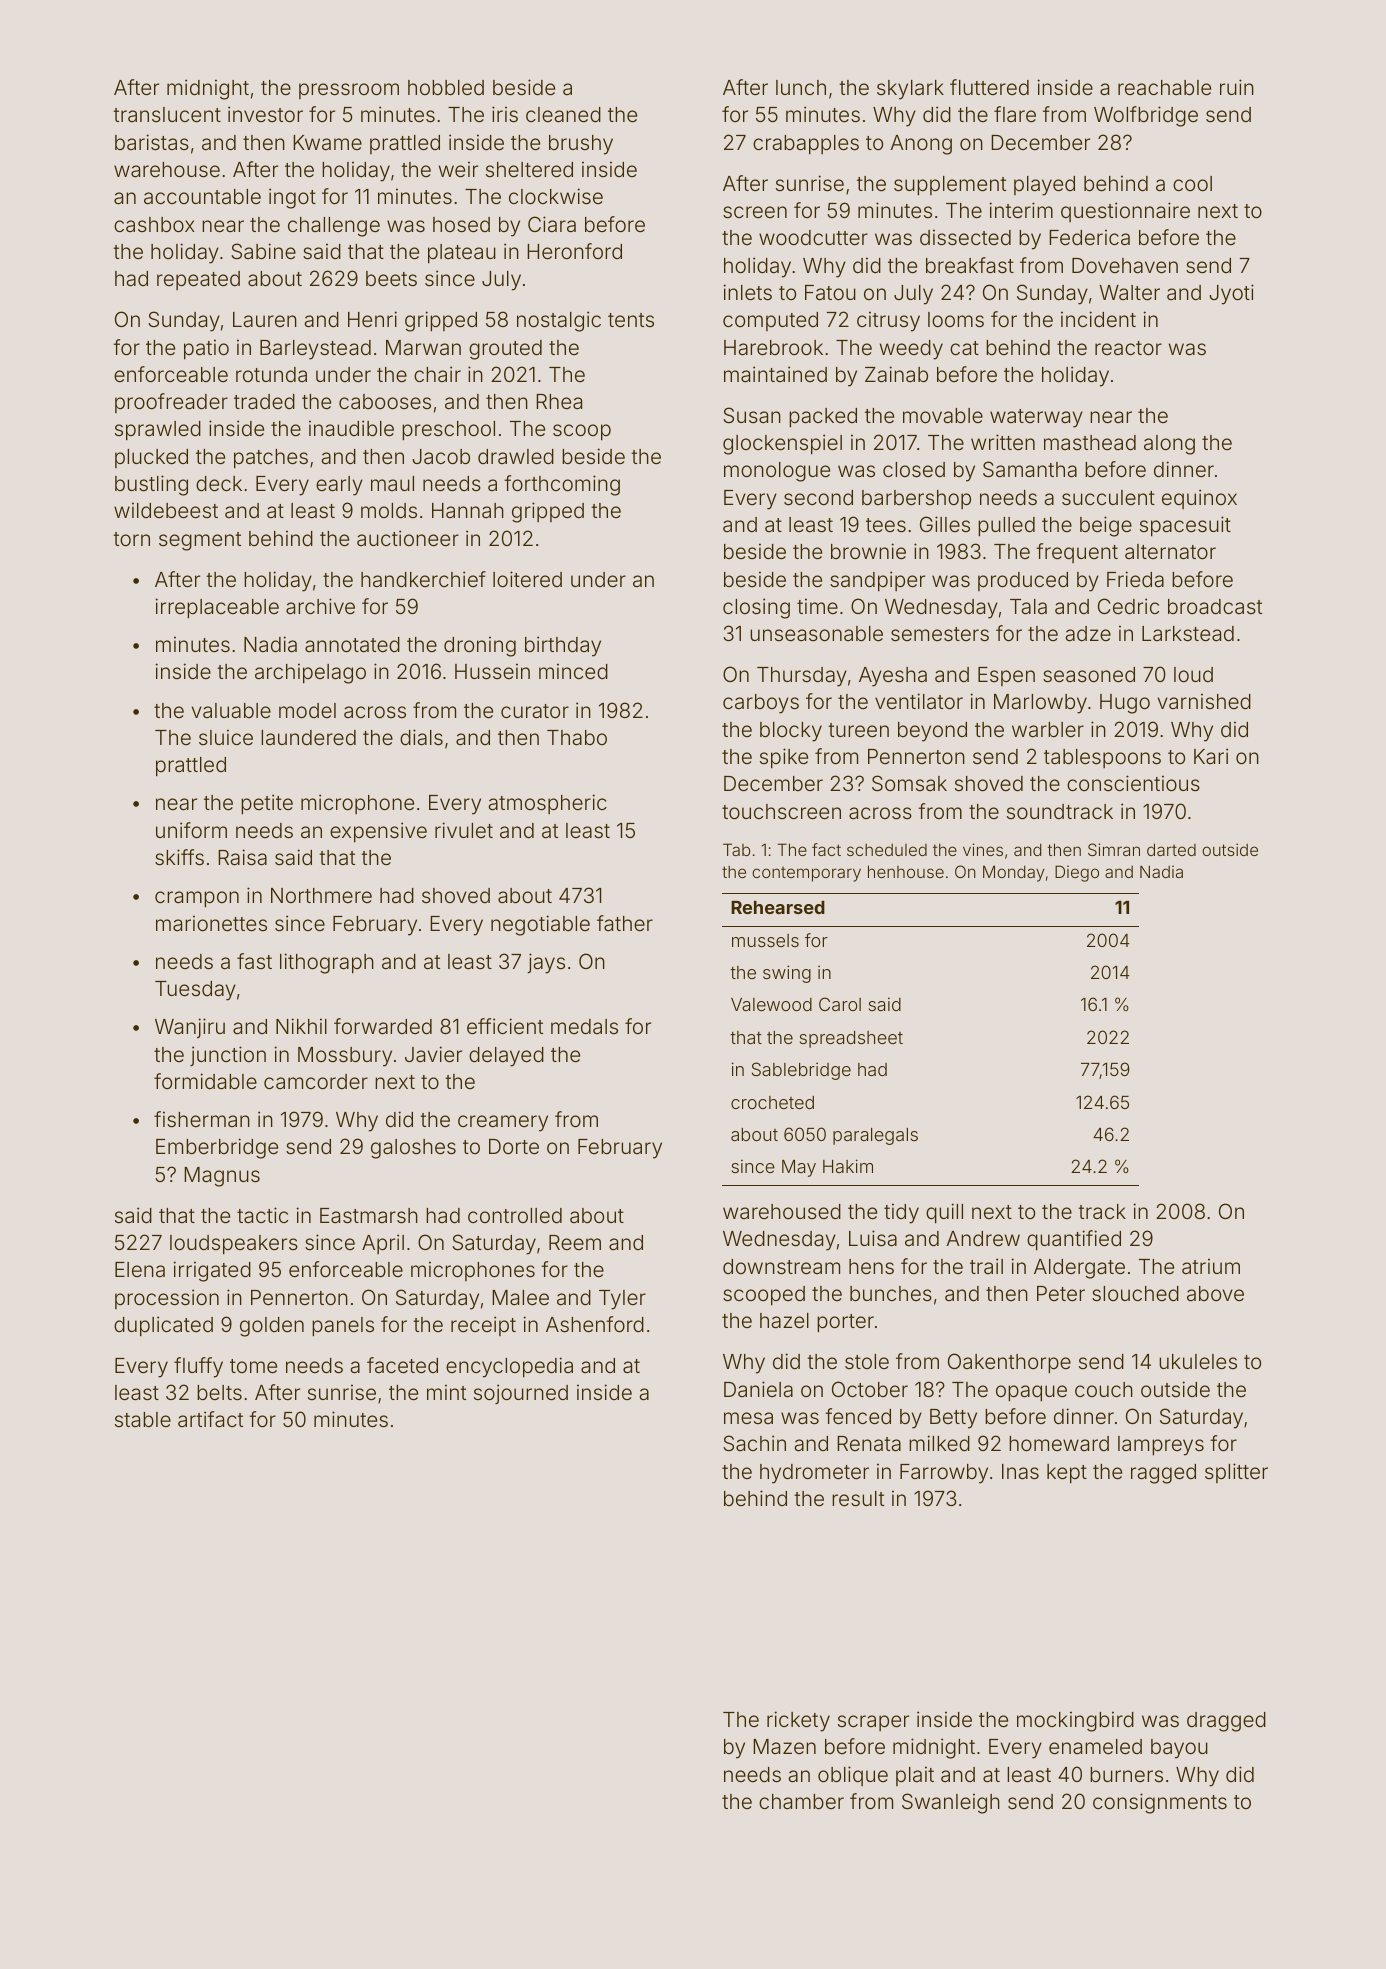 The width and height of the screenshot is (1386, 1969). Describe the element at coordinates (190, 1028) in the screenshot. I see `Wanjiru` at that location.
